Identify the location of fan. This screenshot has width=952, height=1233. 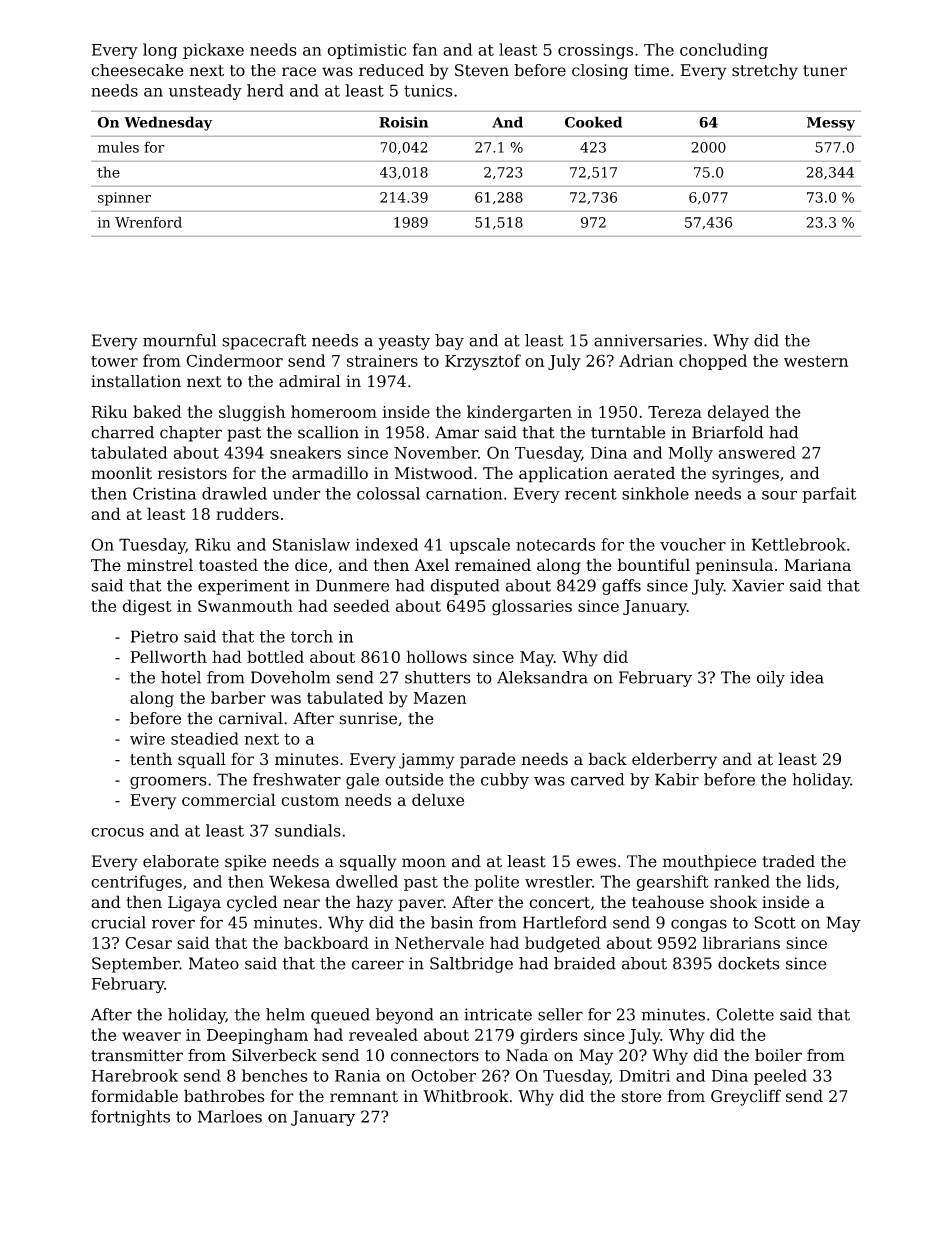
(425, 49).
